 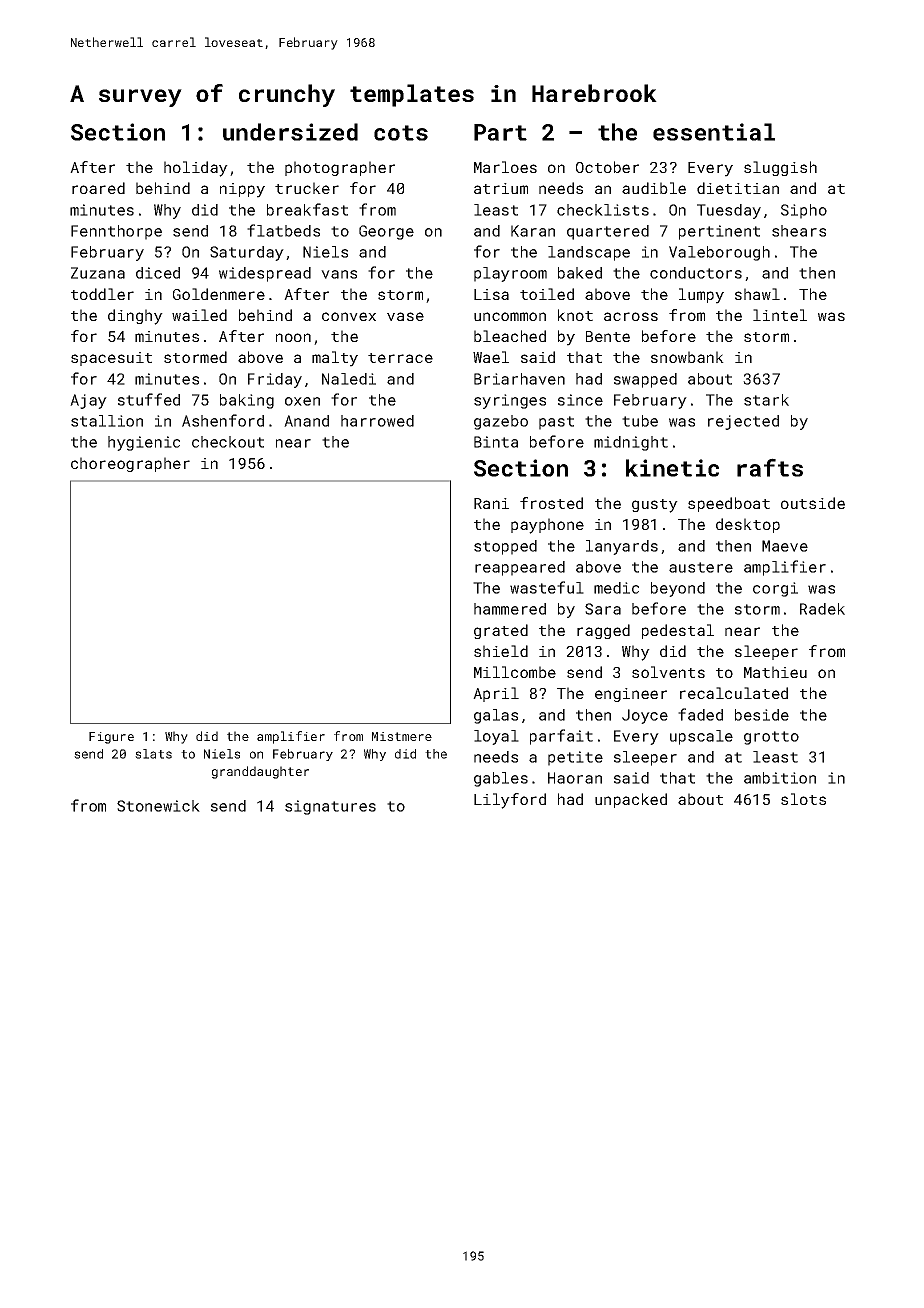 What do you see at coordinates (714, 132) in the screenshot?
I see `essential` at bounding box center [714, 132].
